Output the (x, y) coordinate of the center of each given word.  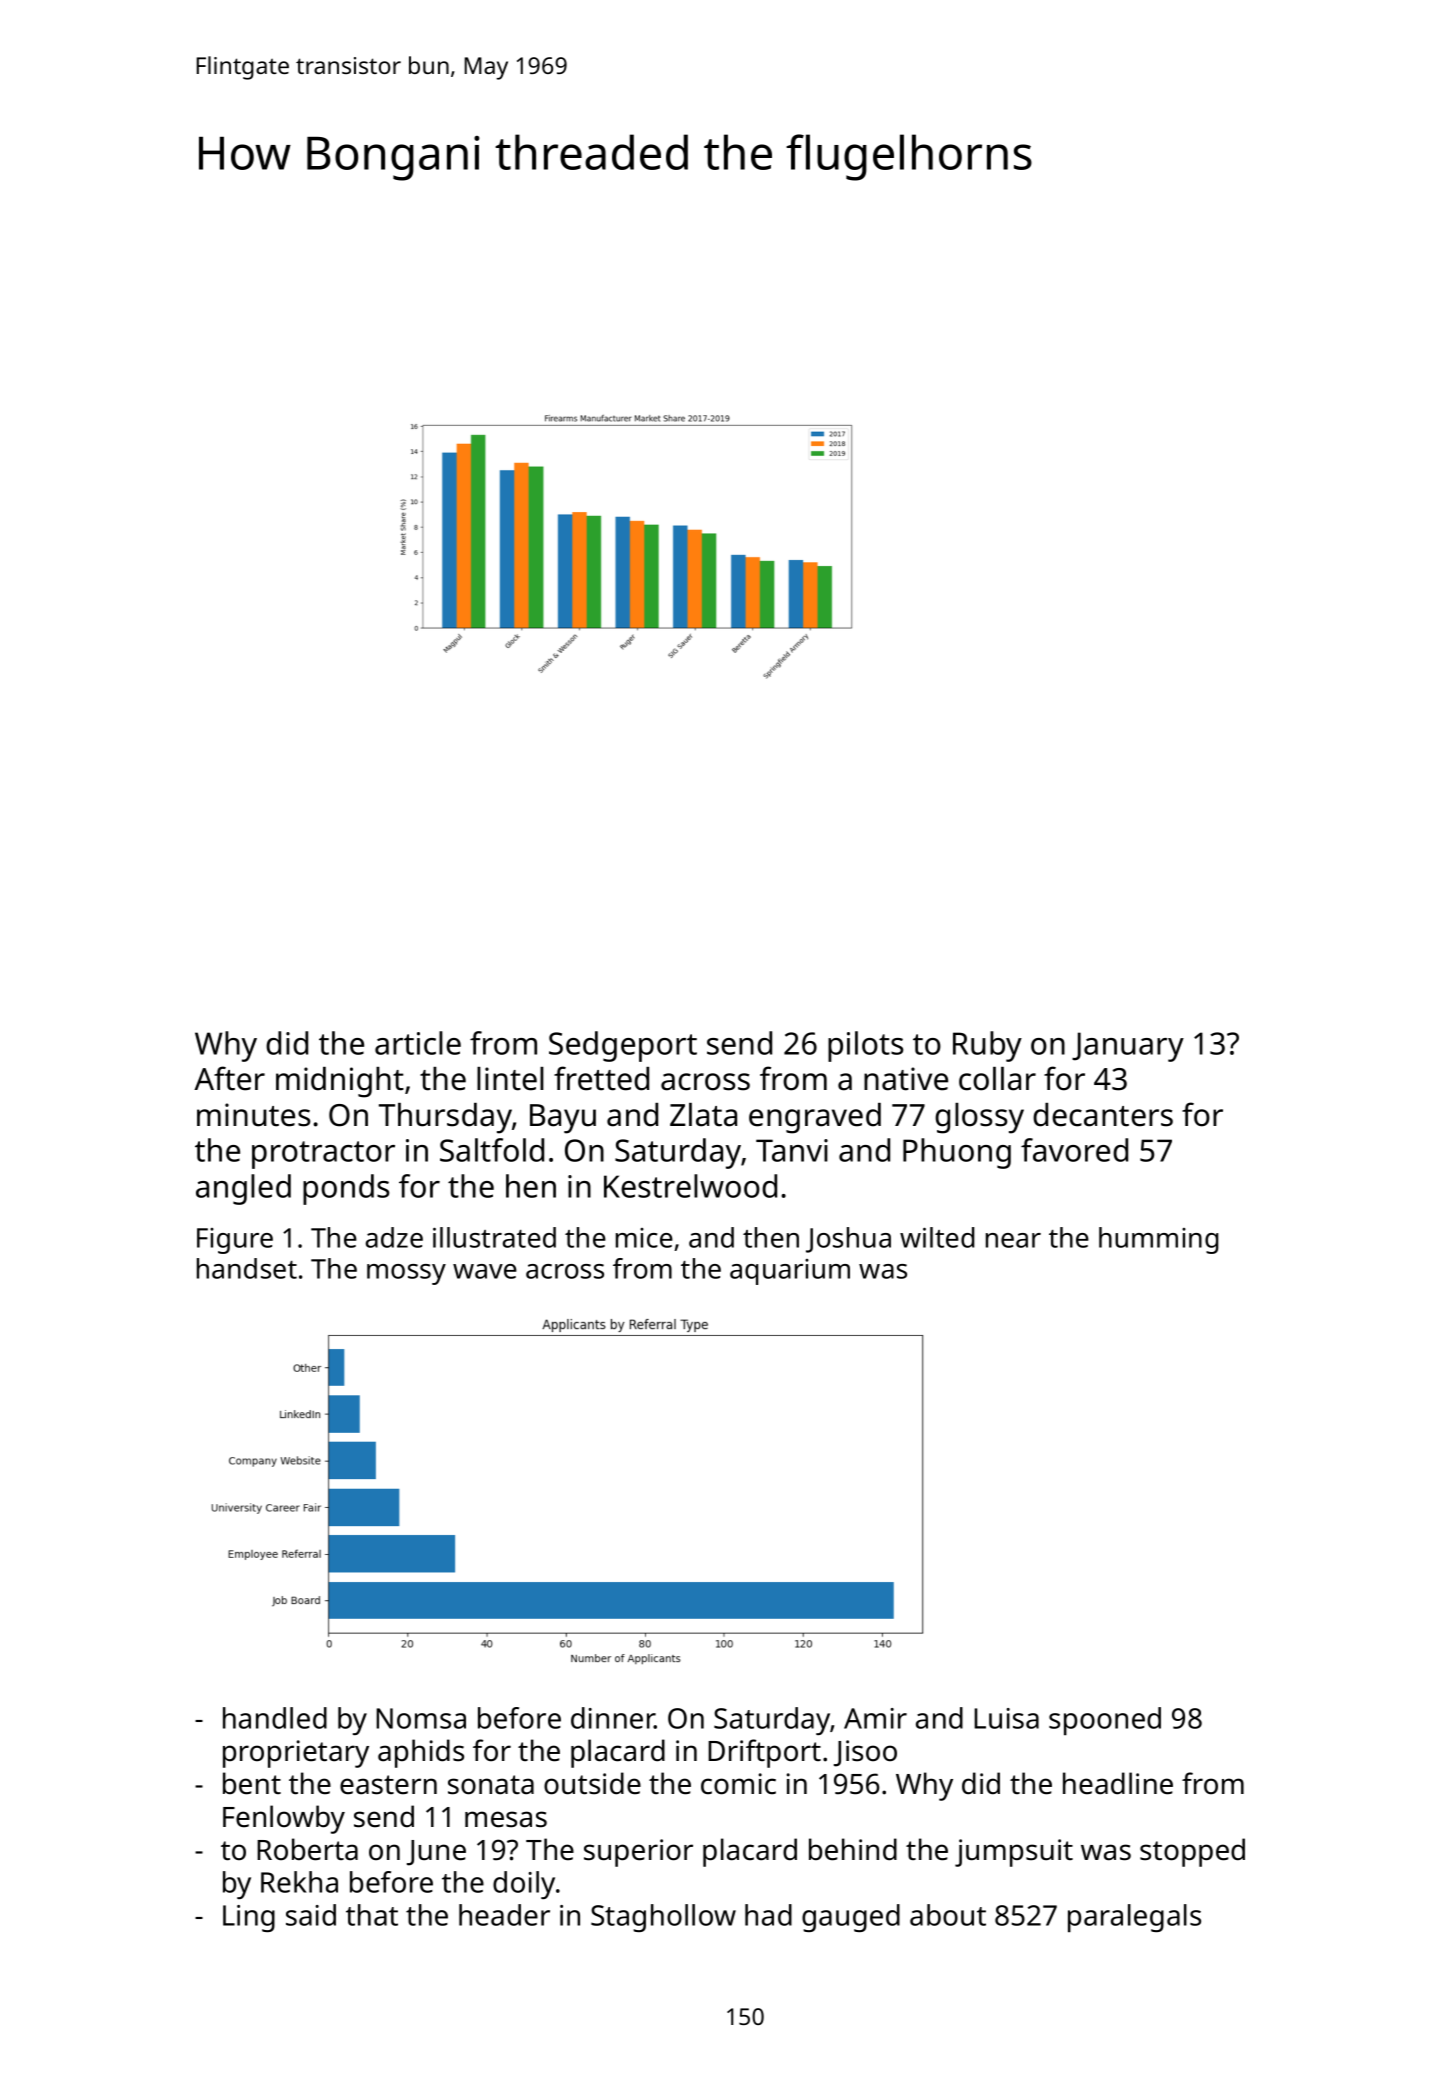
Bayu (563, 1119)
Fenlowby (284, 1819)
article (418, 1043)
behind (853, 1849)
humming (1159, 1240)
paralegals (1134, 1918)
